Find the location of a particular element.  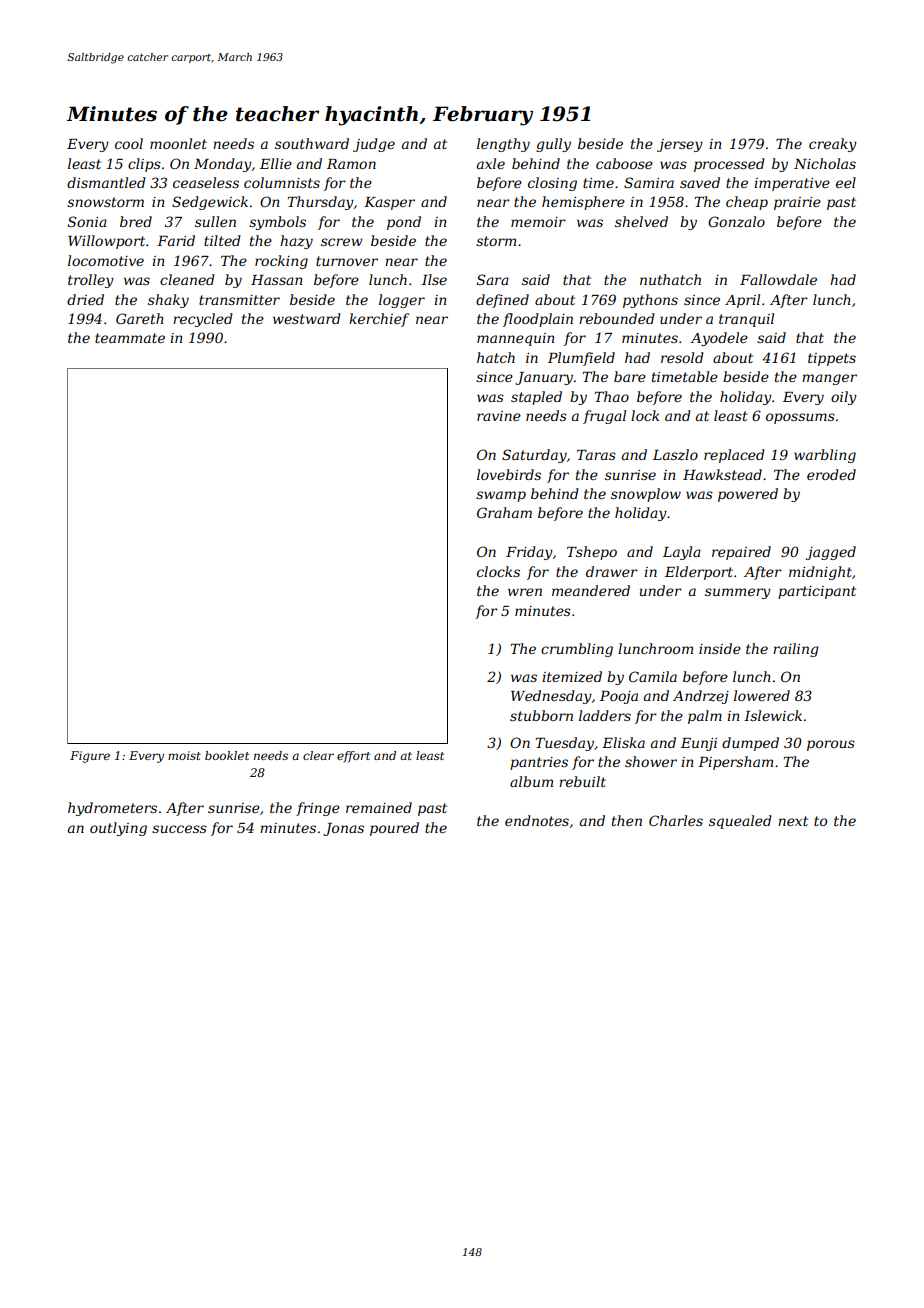

moonlet is located at coordinates (178, 143).
